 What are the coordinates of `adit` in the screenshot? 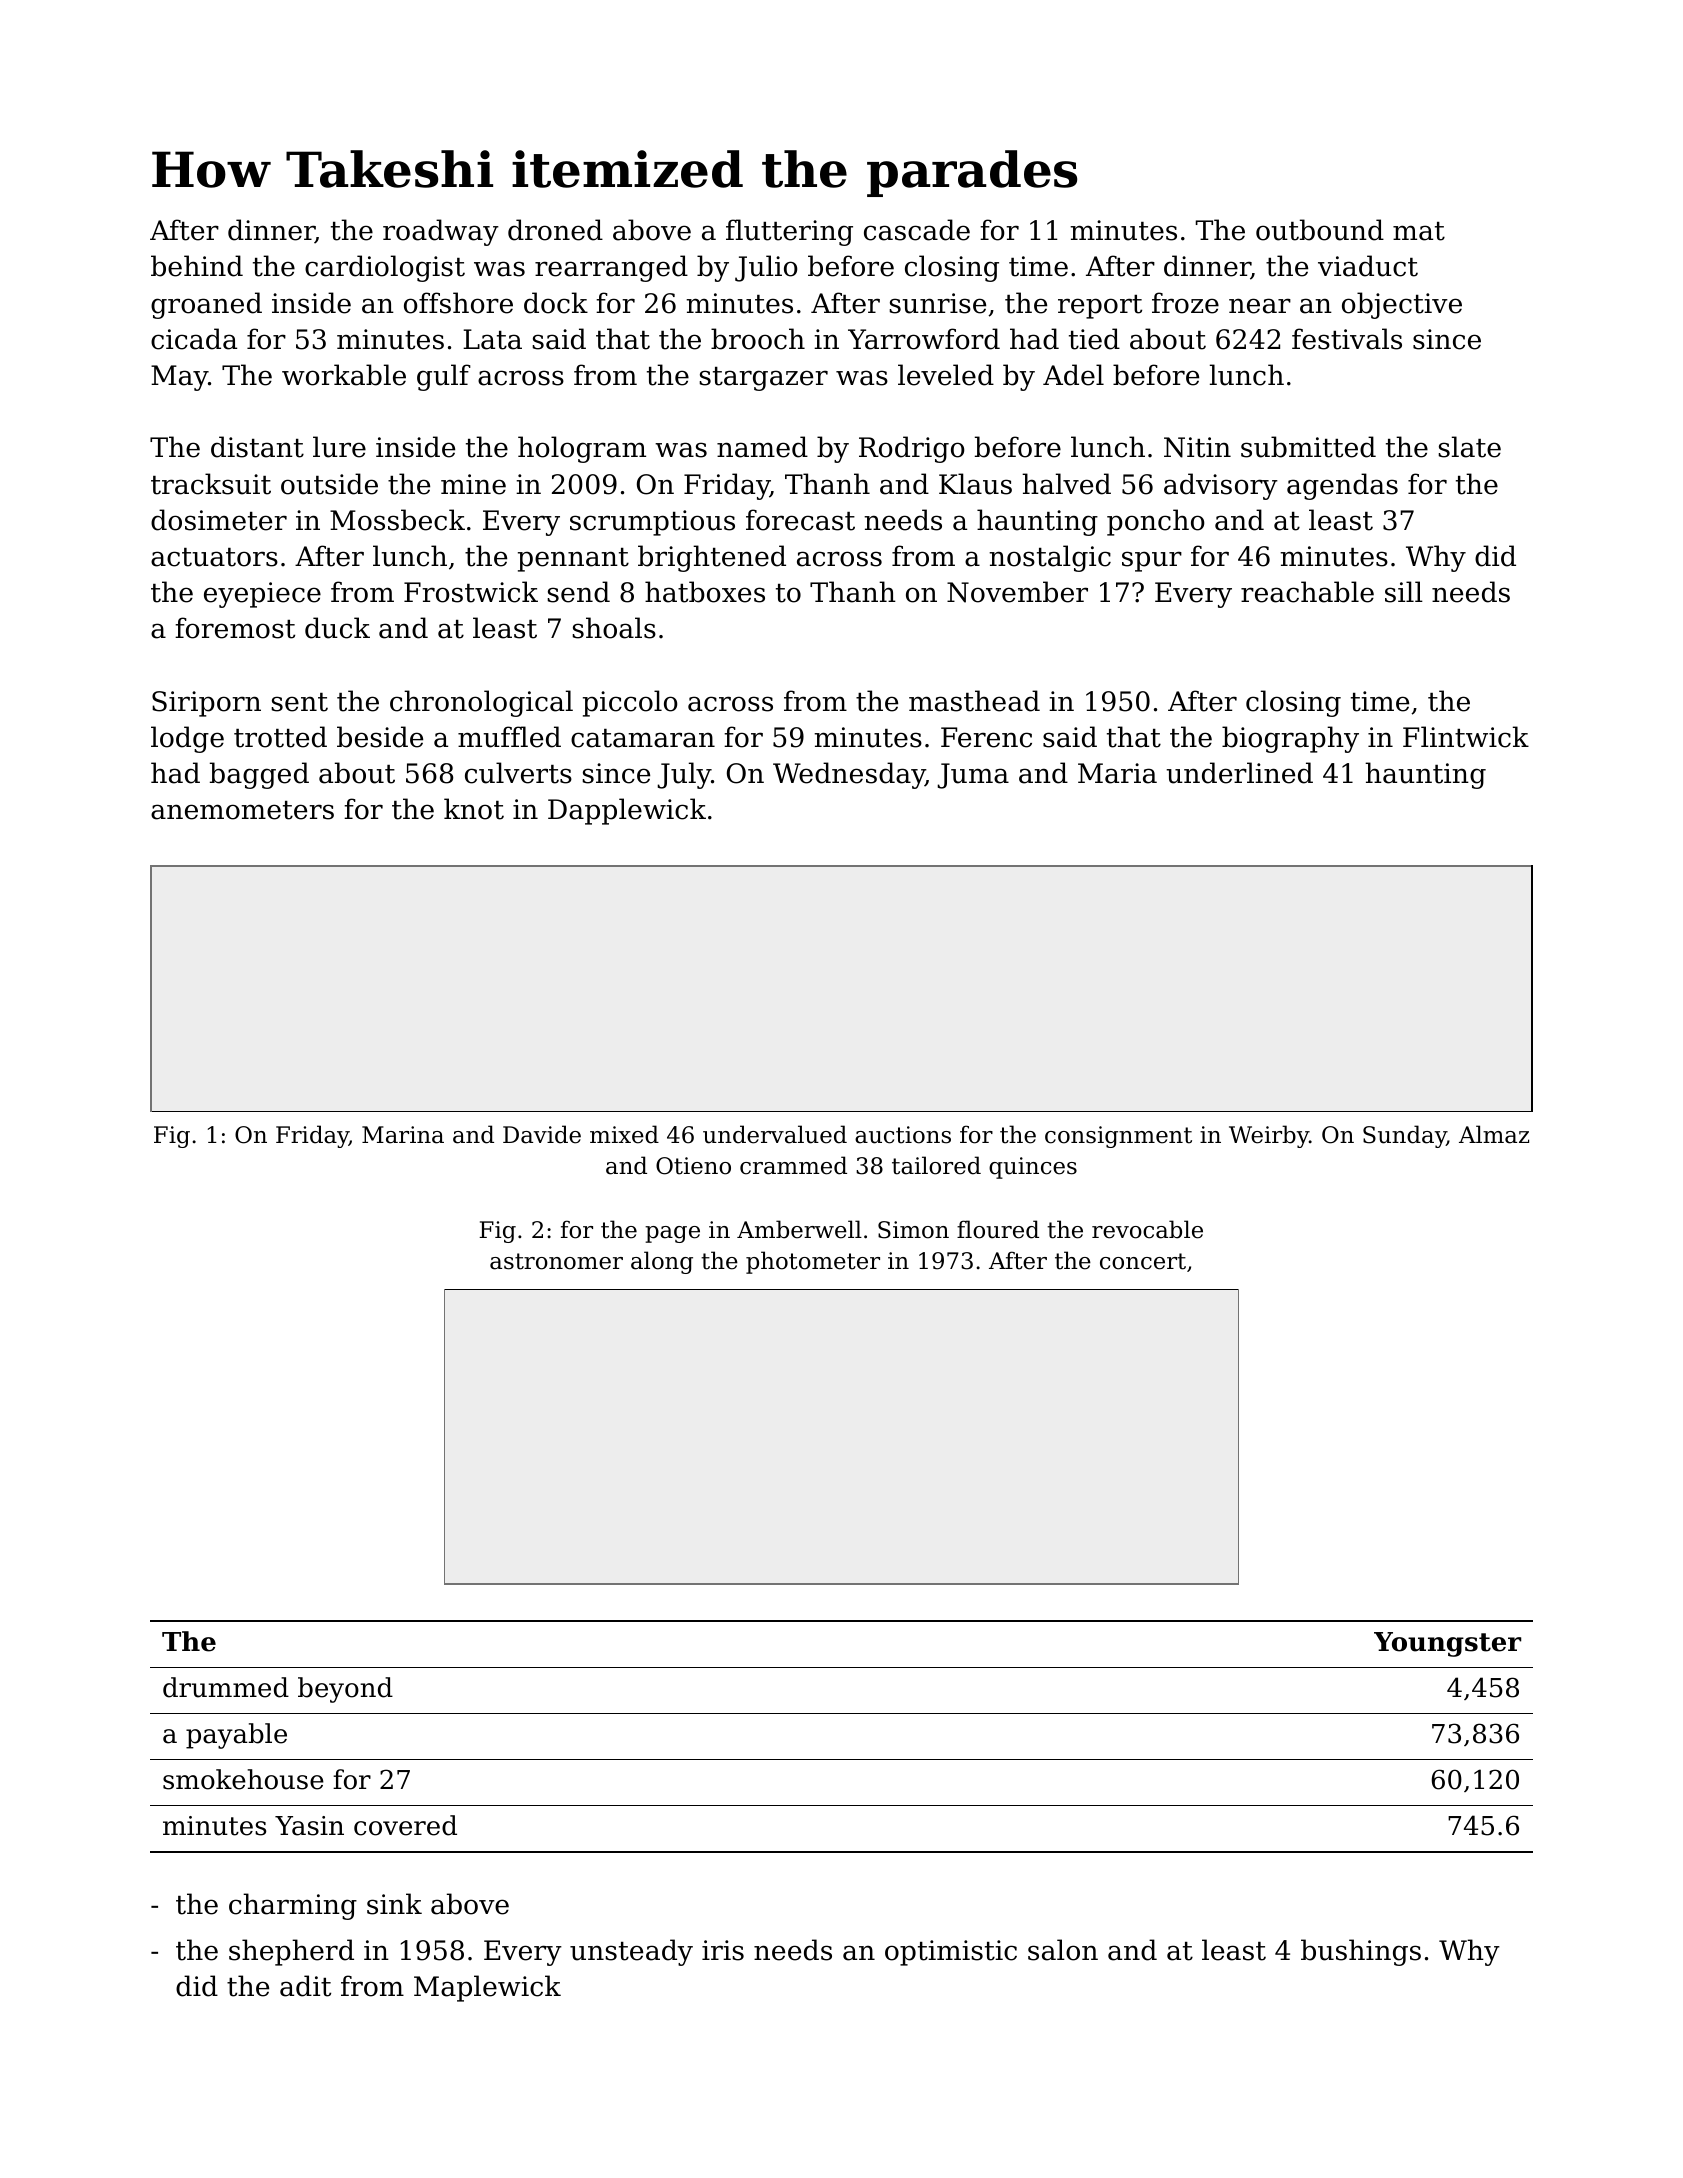 It's located at (305, 1986).
